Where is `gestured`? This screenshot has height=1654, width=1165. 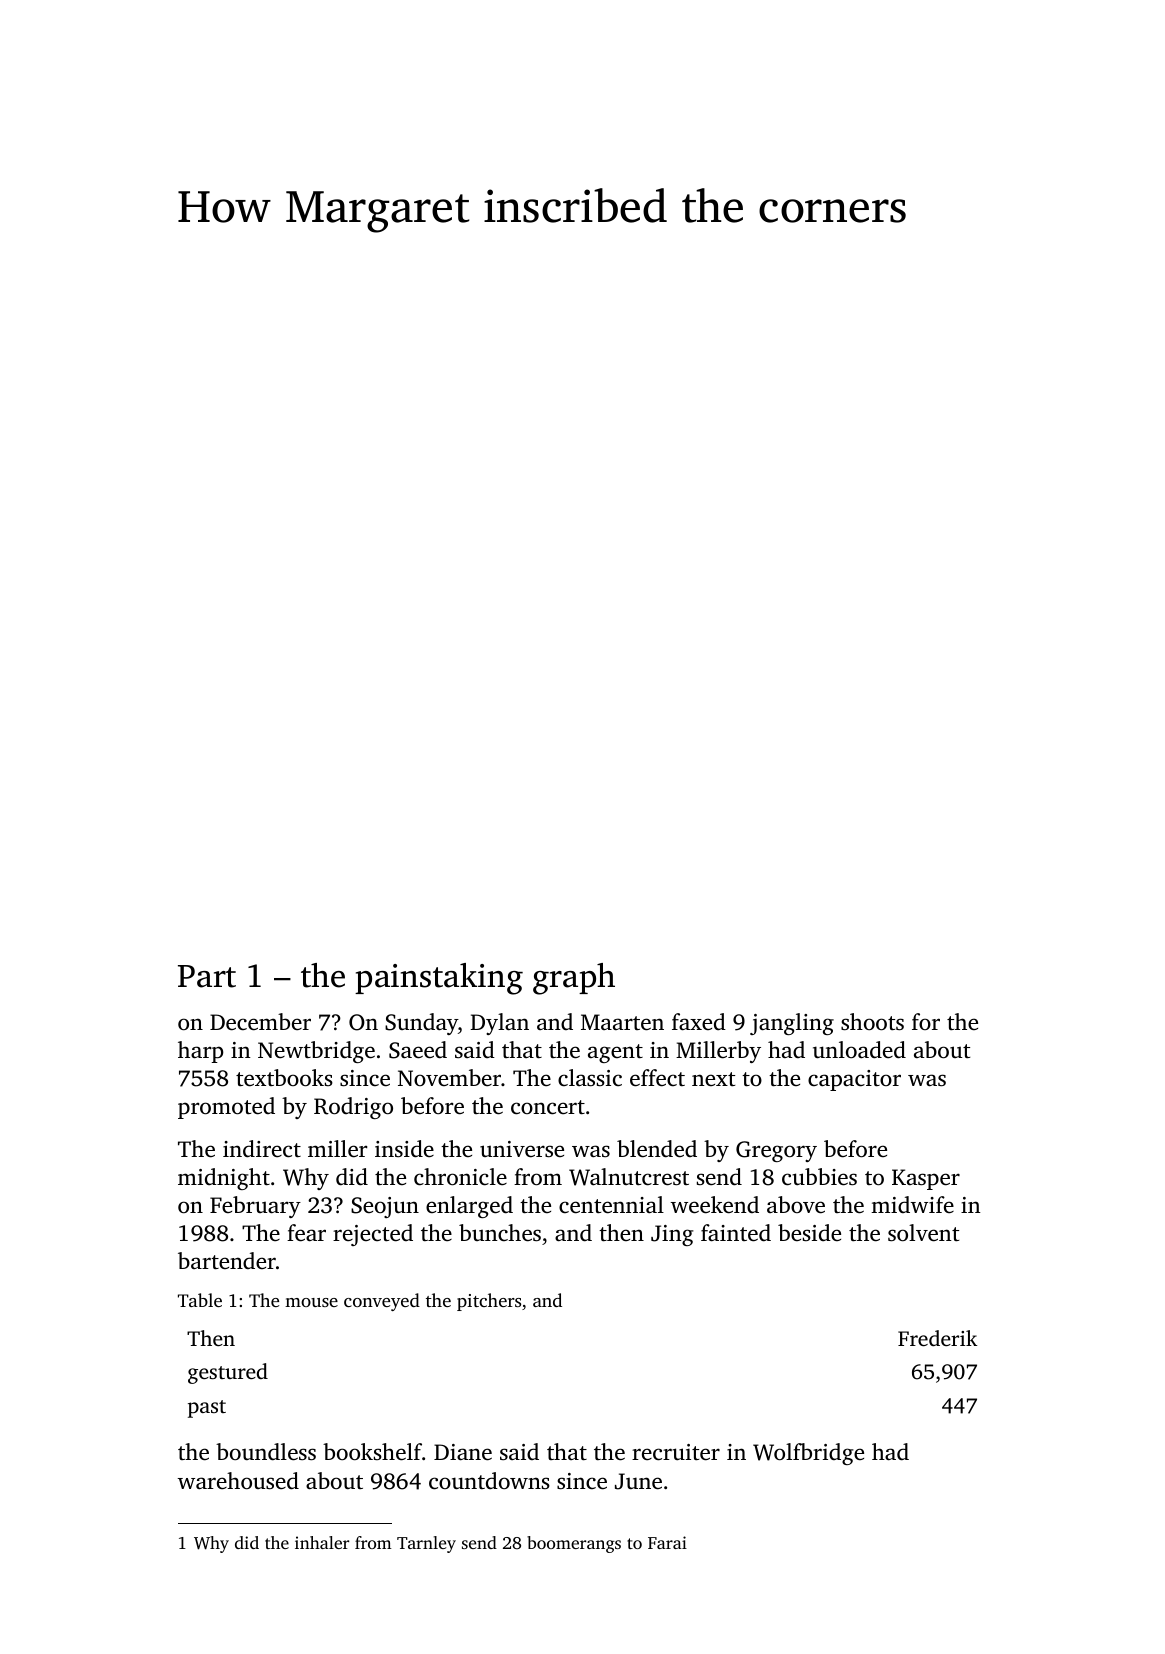
gestured is located at coordinates (228, 1373).
